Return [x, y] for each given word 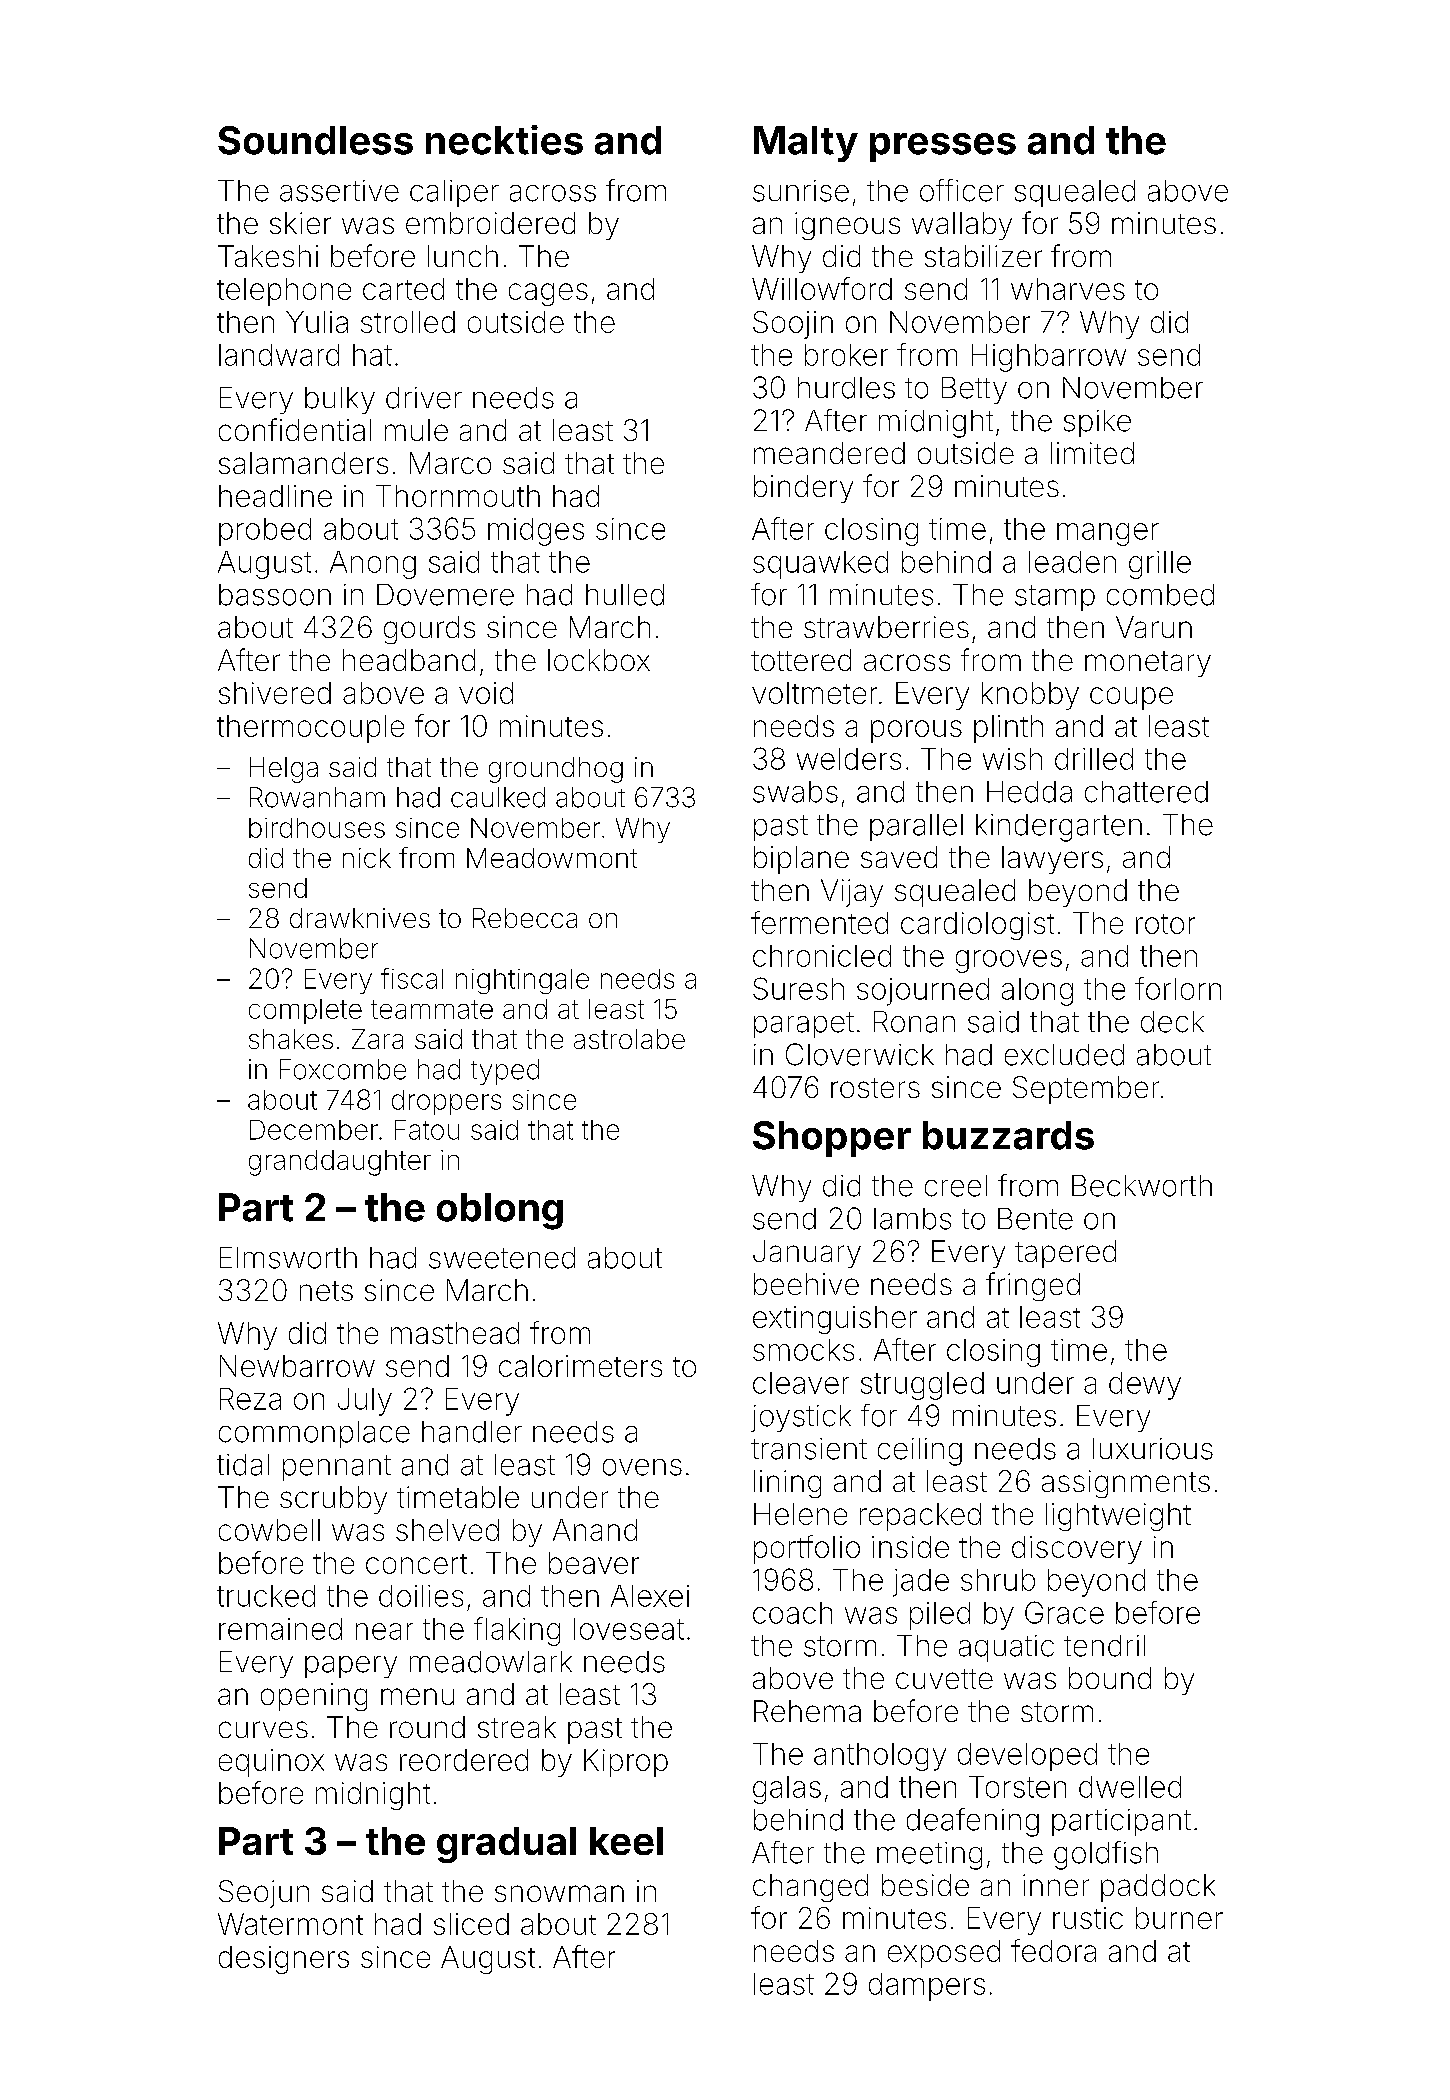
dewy [1145, 1386]
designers [284, 1960]
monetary [1148, 664]
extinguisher [835, 1320]
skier [300, 223]
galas [787, 1790]
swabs [795, 792]
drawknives [360, 918]
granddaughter [340, 1163]
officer [962, 190]
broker [846, 355]
